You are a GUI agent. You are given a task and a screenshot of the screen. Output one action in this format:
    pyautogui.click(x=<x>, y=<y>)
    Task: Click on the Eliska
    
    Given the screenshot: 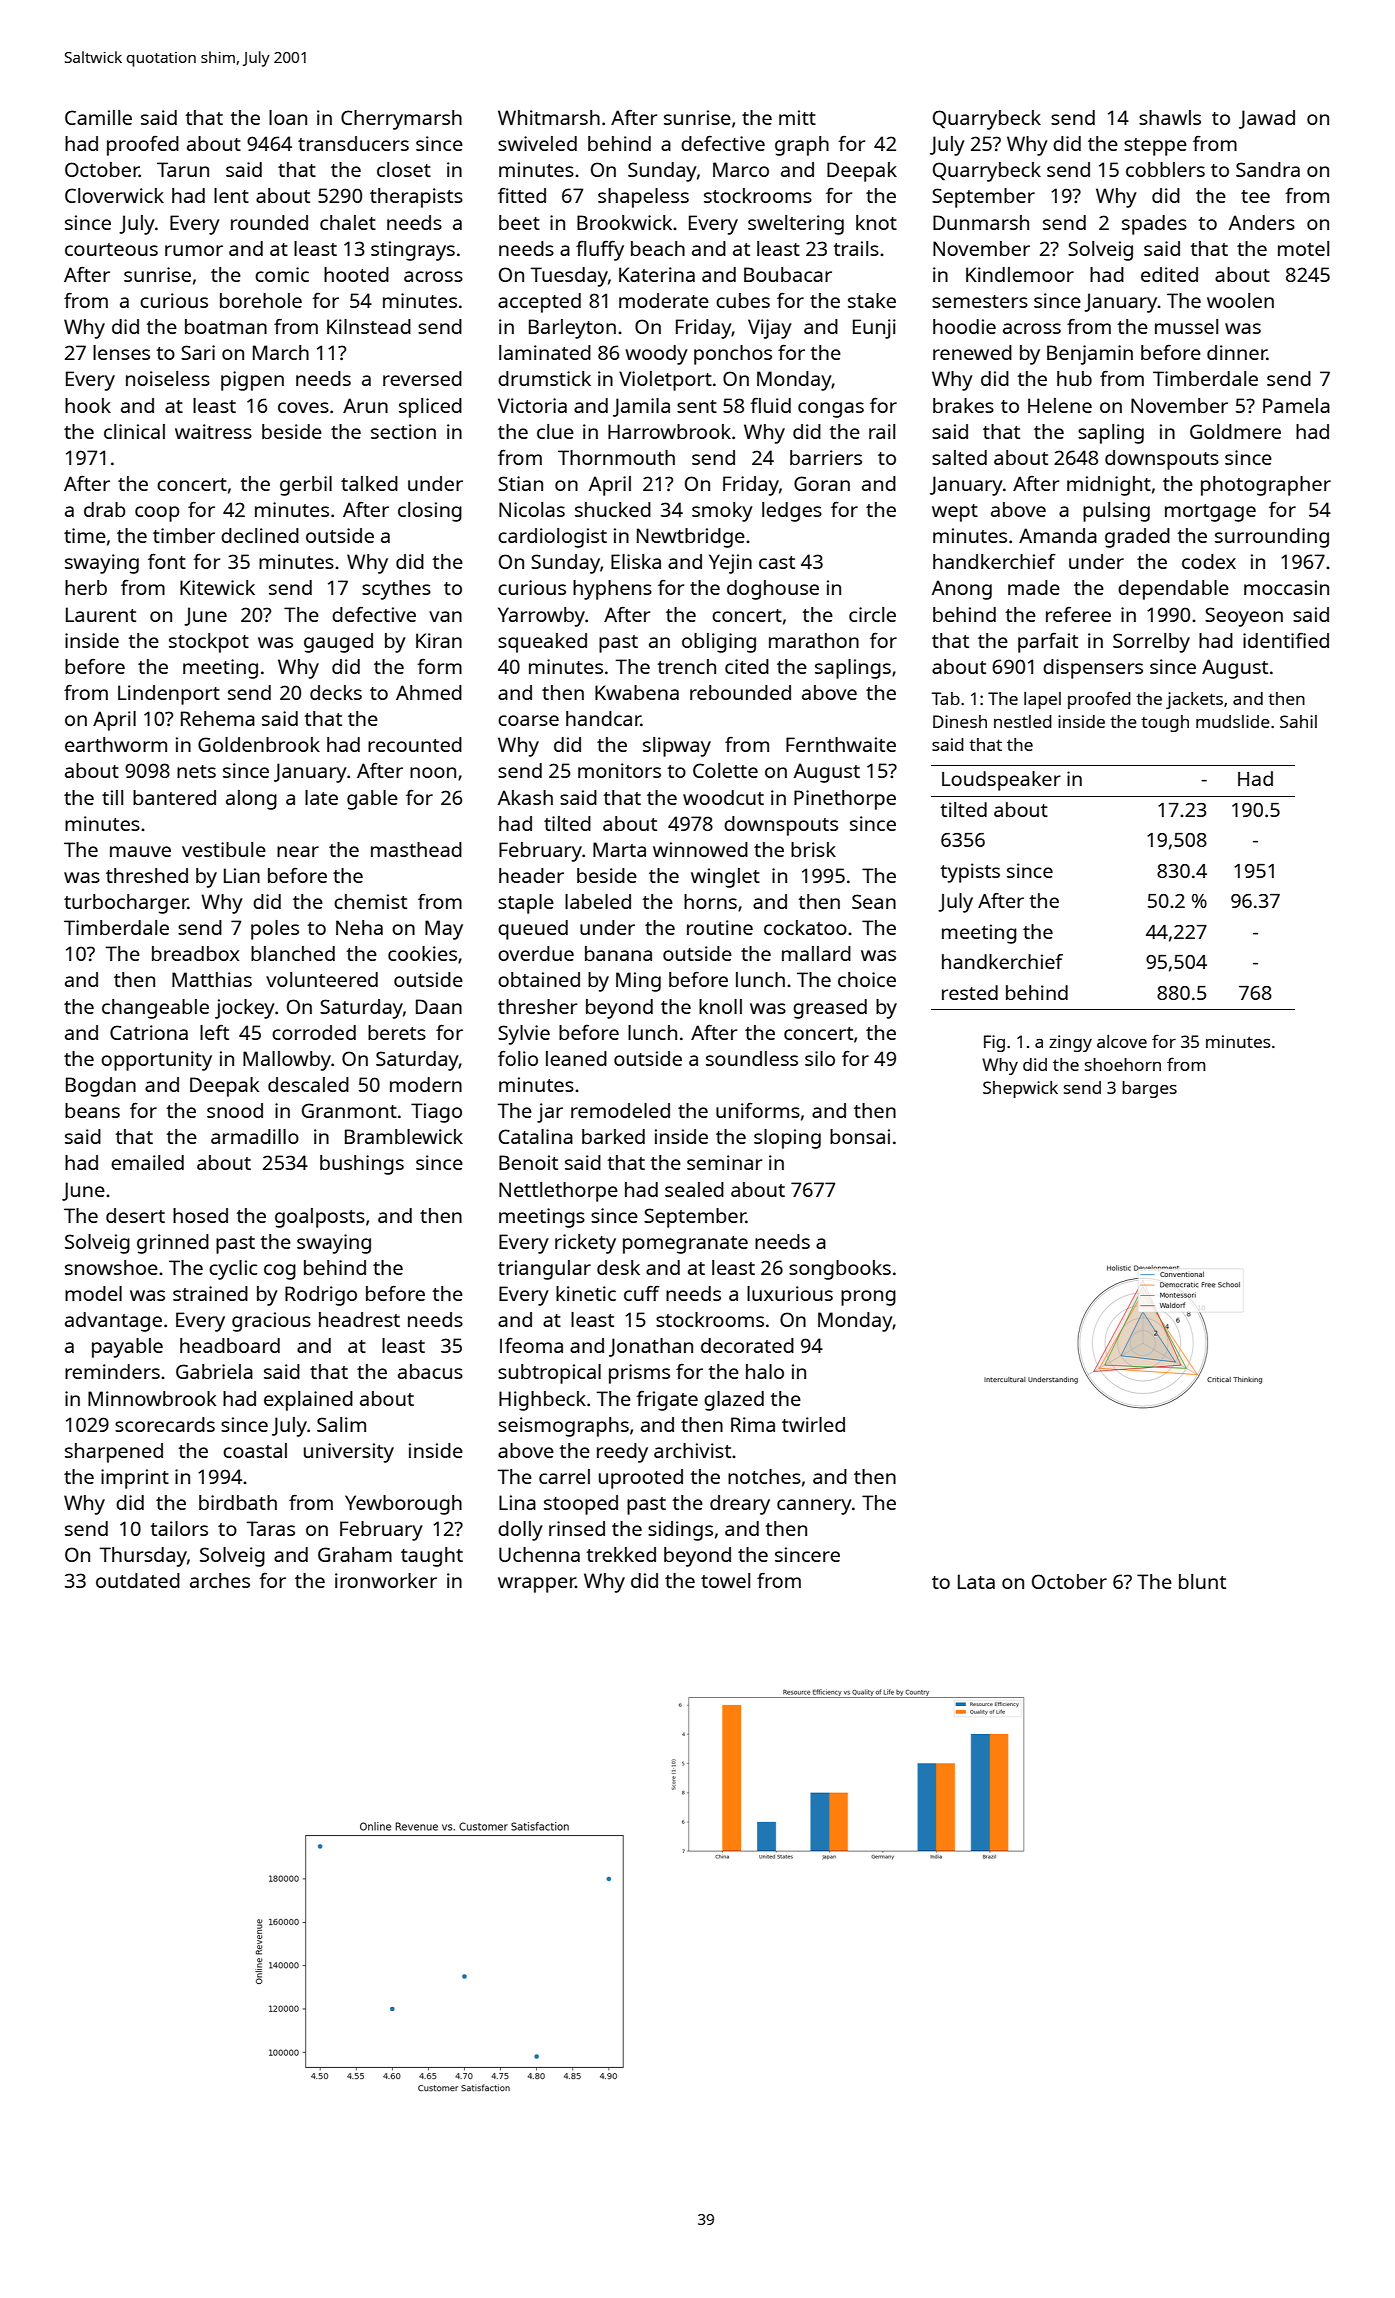 What is the action you would take?
    pyautogui.click(x=636, y=561)
